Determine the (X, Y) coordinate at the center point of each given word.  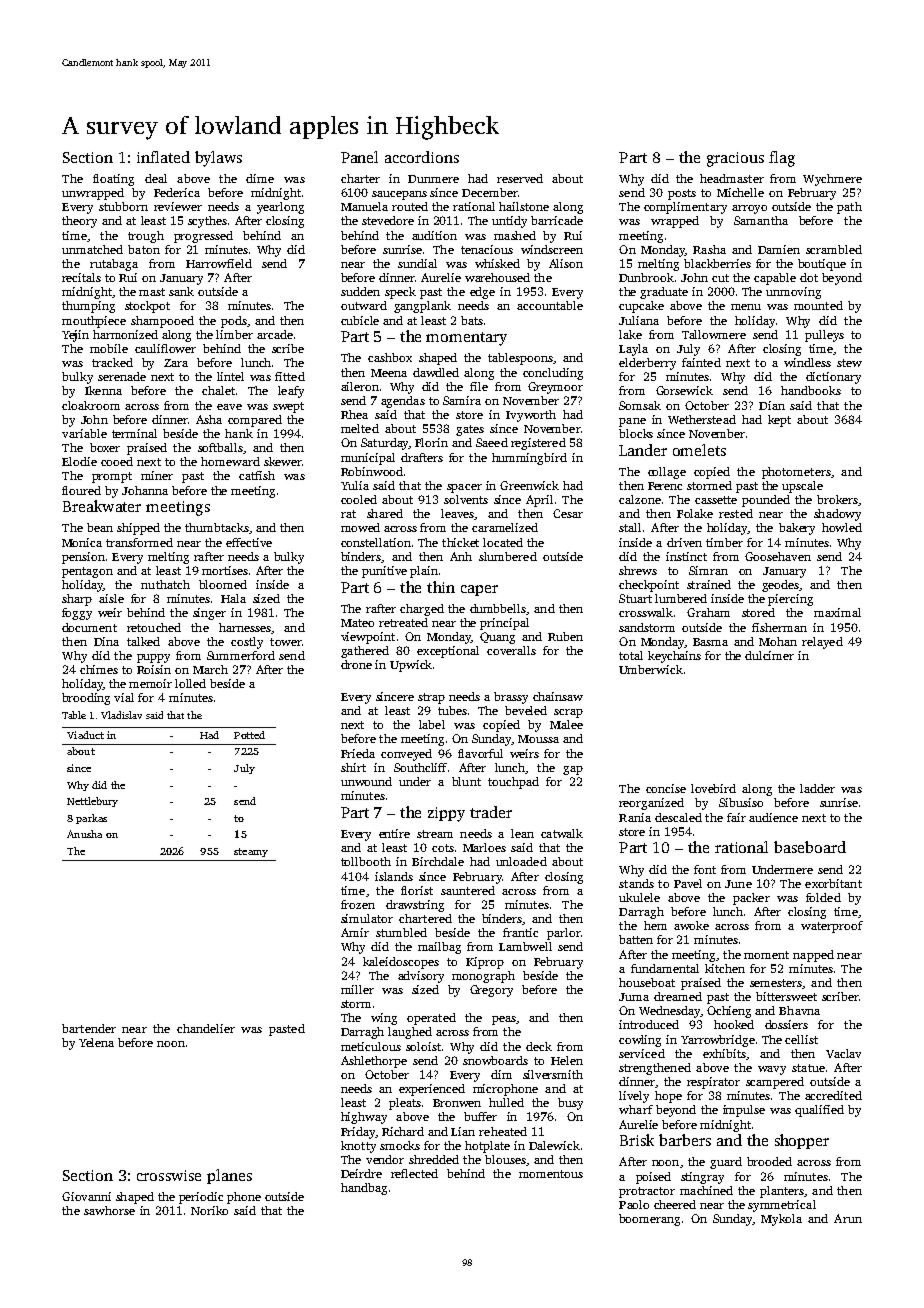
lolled (190, 683)
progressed (203, 237)
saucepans (399, 195)
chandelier (206, 1028)
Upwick (411, 666)
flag (782, 159)
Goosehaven (778, 556)
